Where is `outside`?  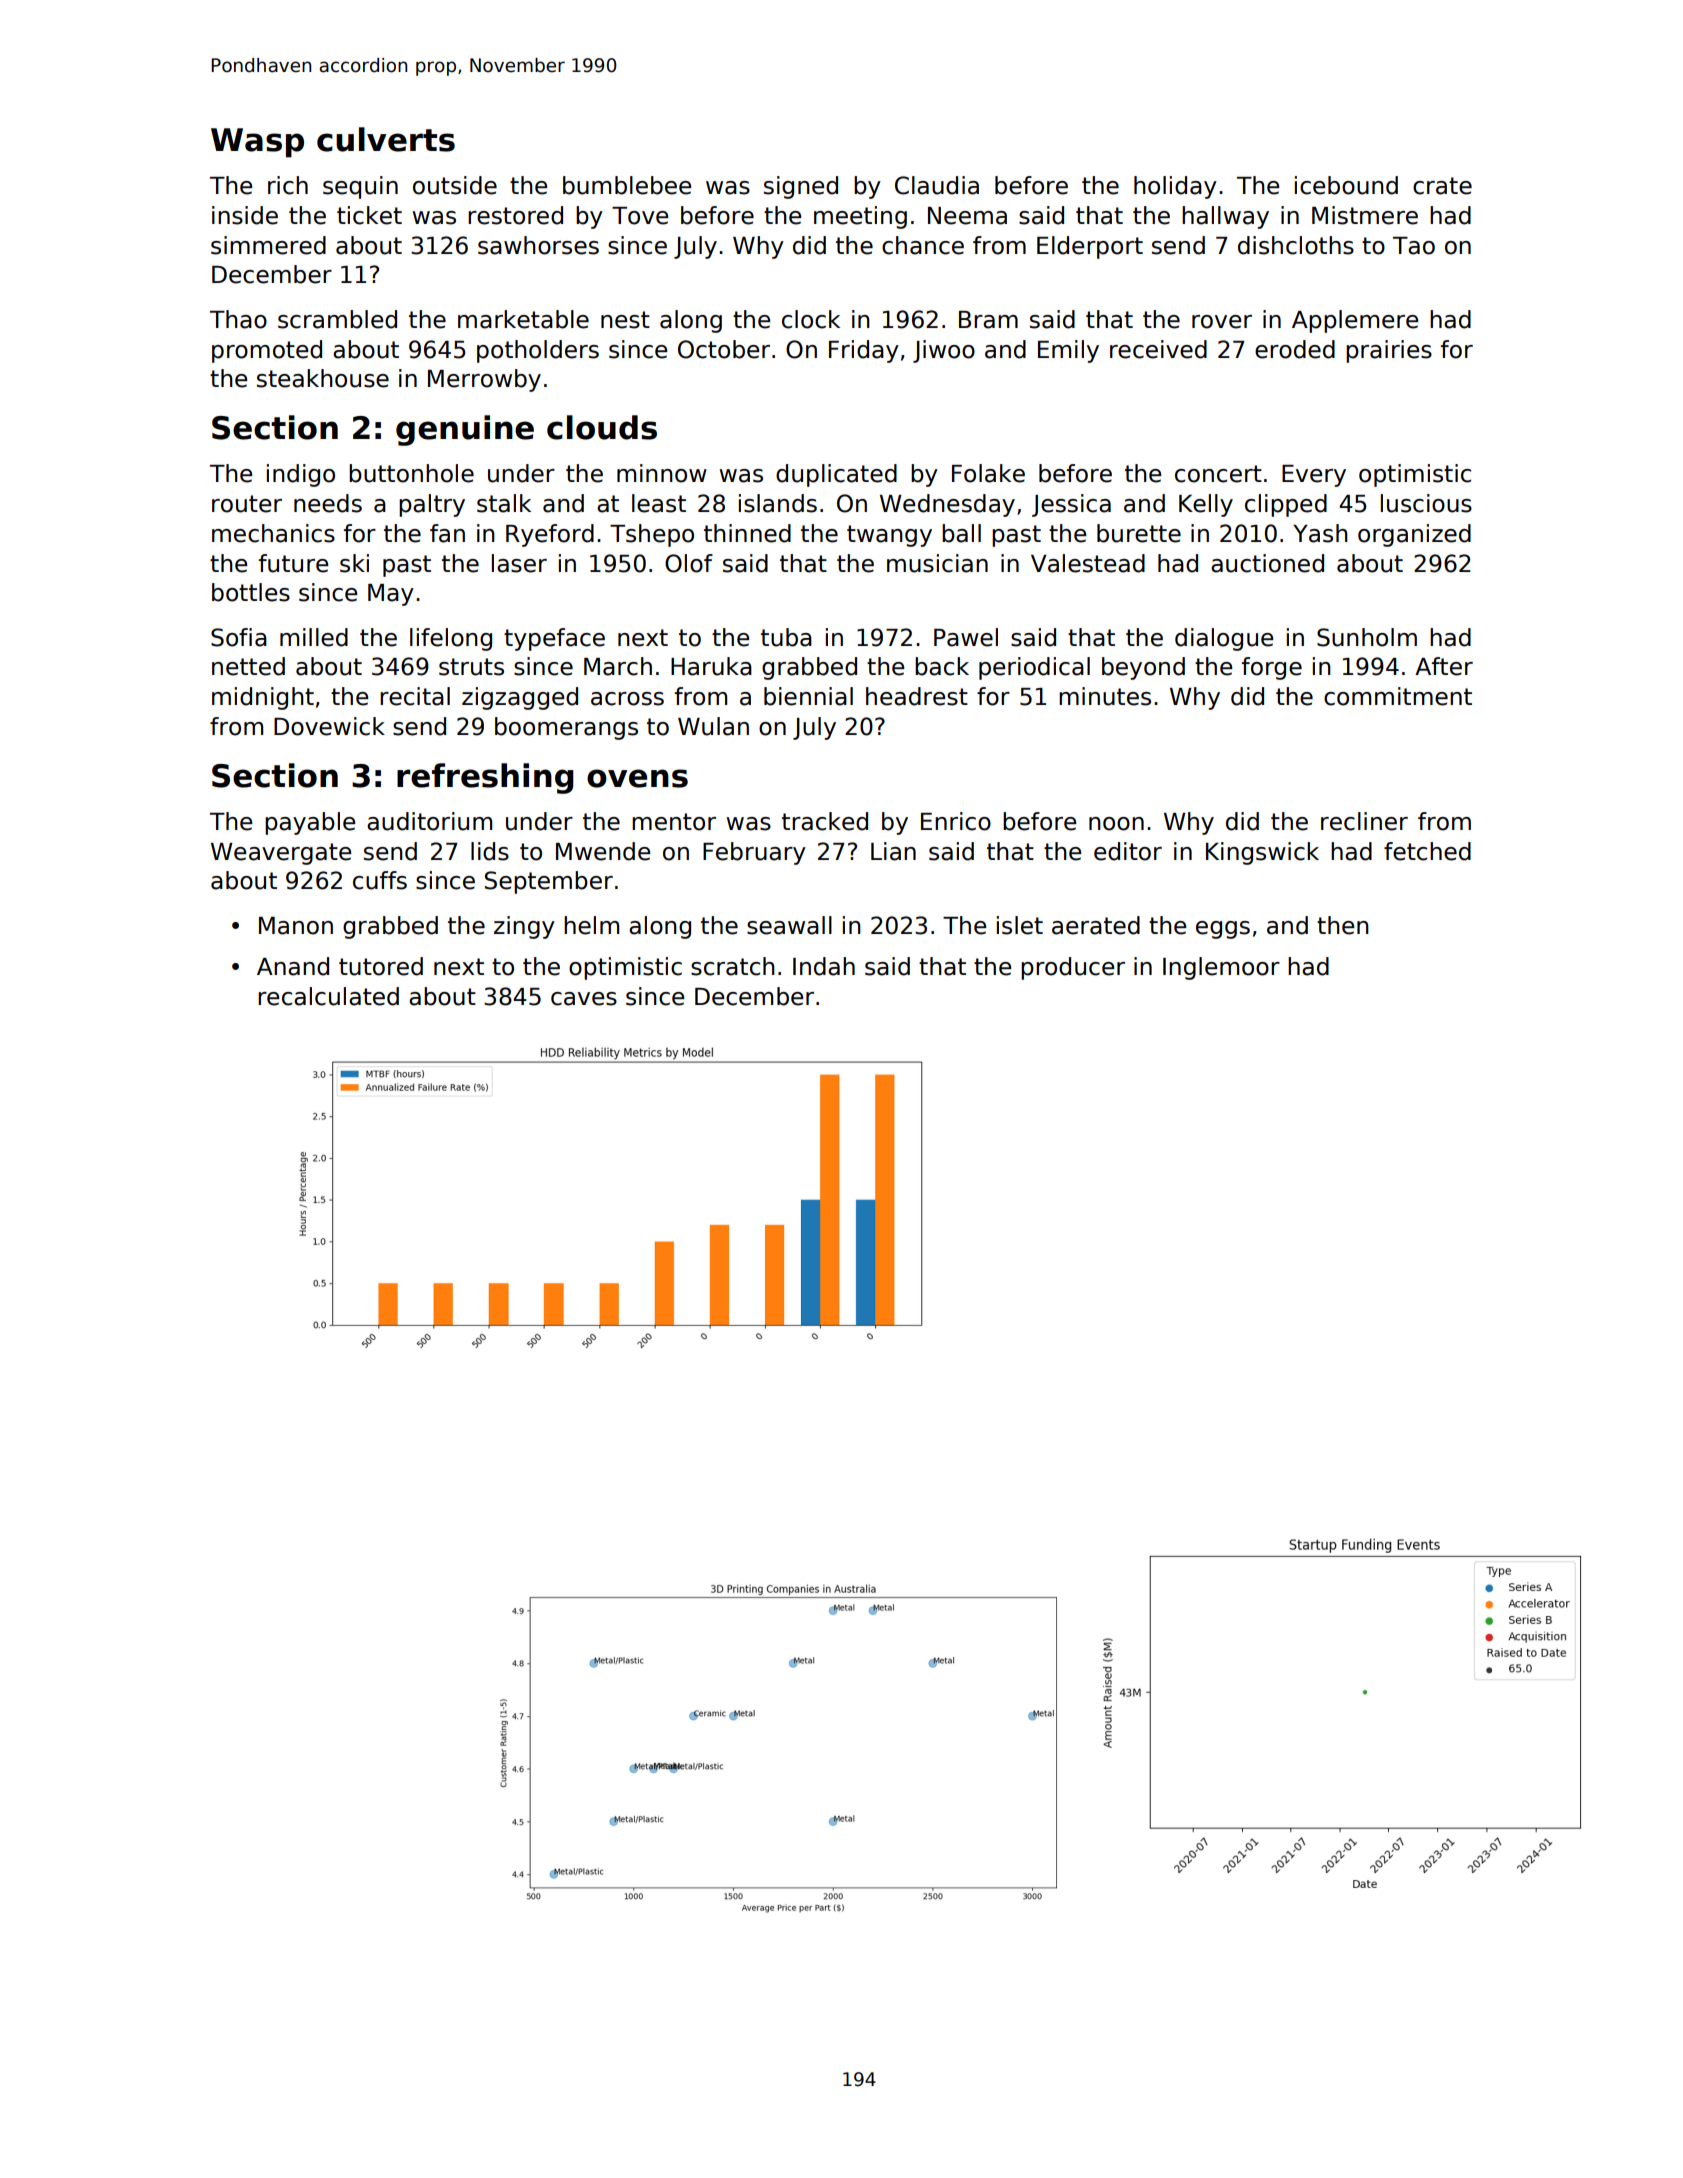 outside is located at coordinates (455, 185).
